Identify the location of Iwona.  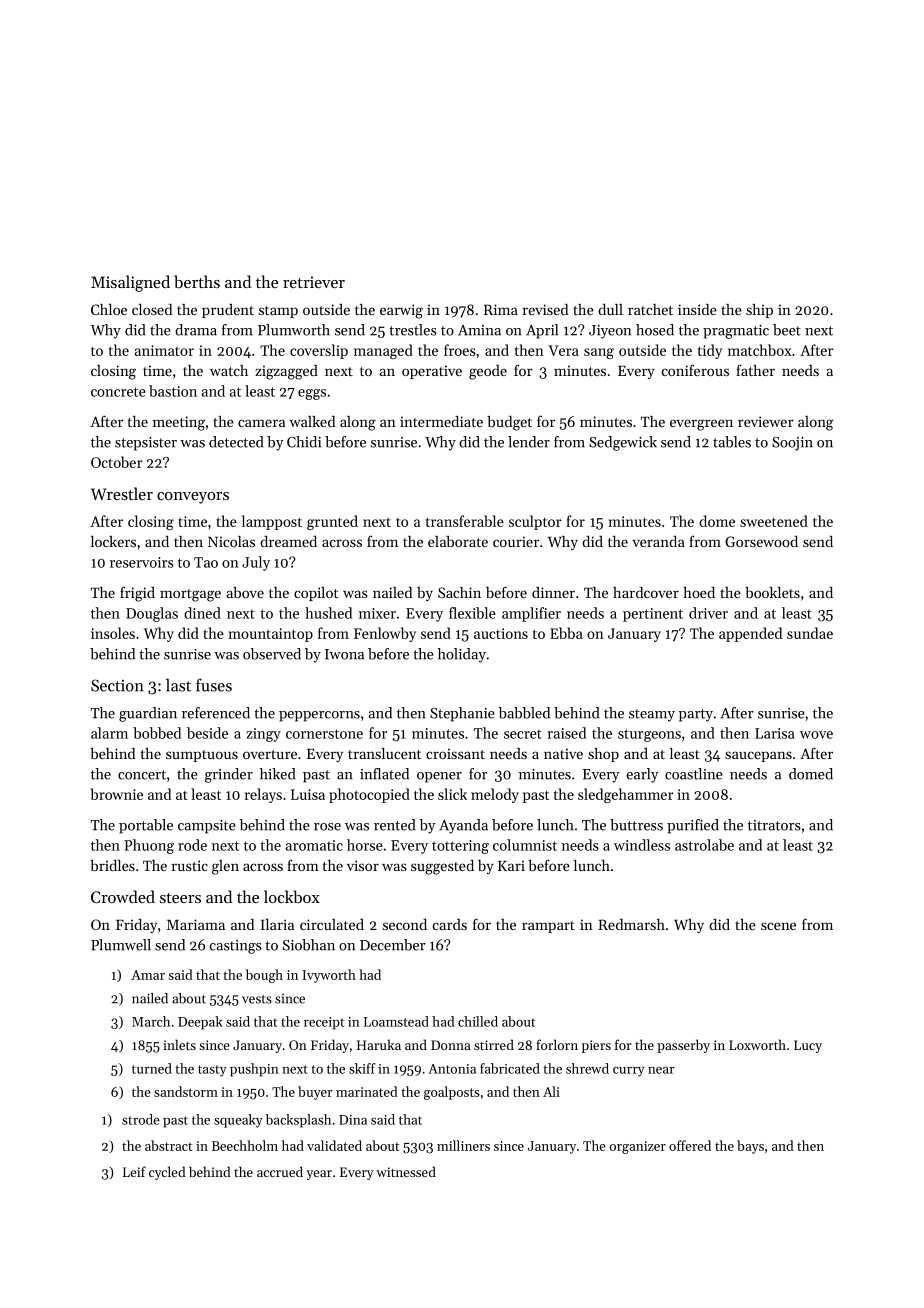
(344, 654).
